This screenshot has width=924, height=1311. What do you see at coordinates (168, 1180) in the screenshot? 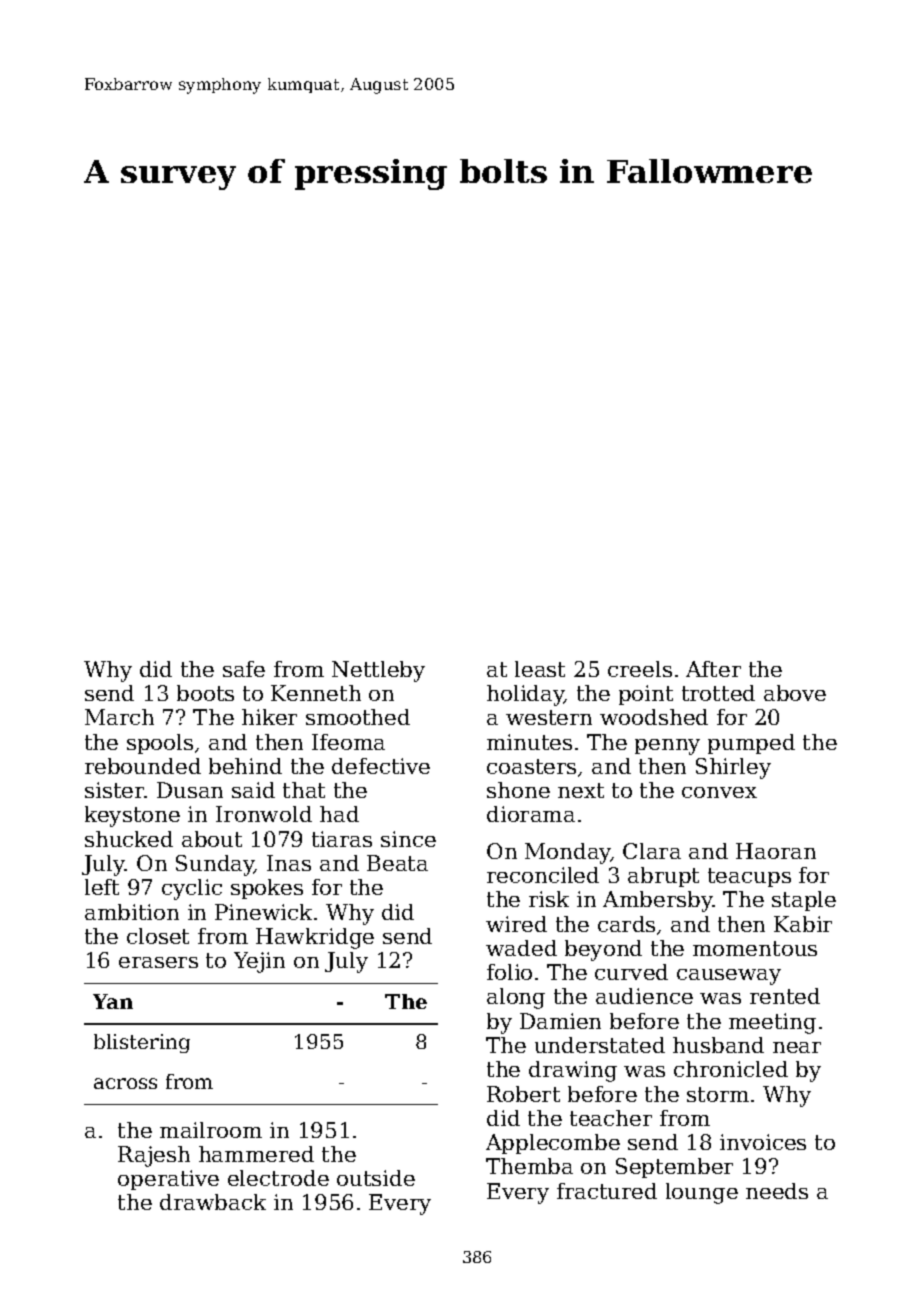
I see `operative` at bounding box center [168, 1180].
